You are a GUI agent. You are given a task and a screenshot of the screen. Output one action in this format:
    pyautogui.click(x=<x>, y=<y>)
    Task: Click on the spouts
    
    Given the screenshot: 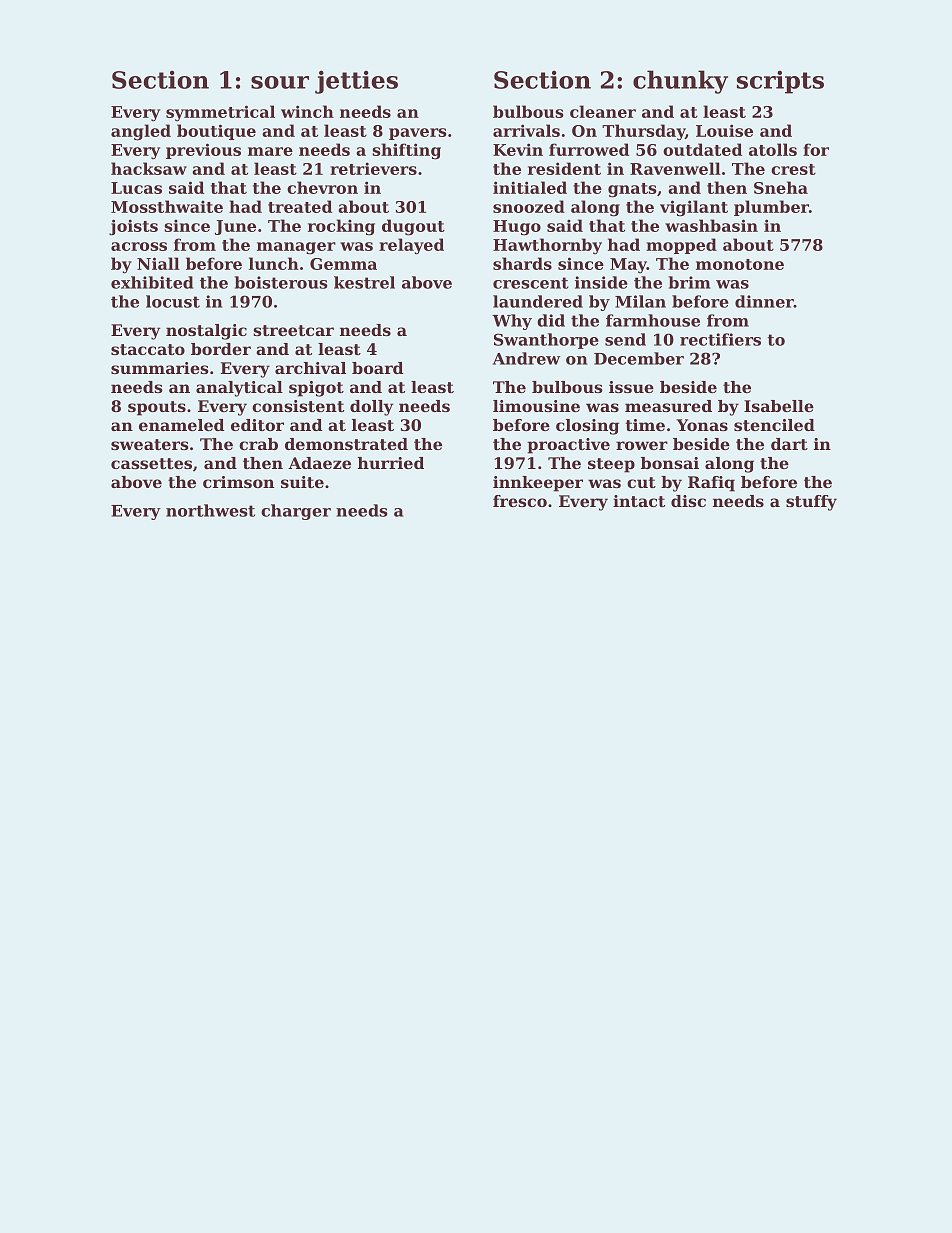 What is the action you would take?
    pyautogui.click(x=157, y=408)
